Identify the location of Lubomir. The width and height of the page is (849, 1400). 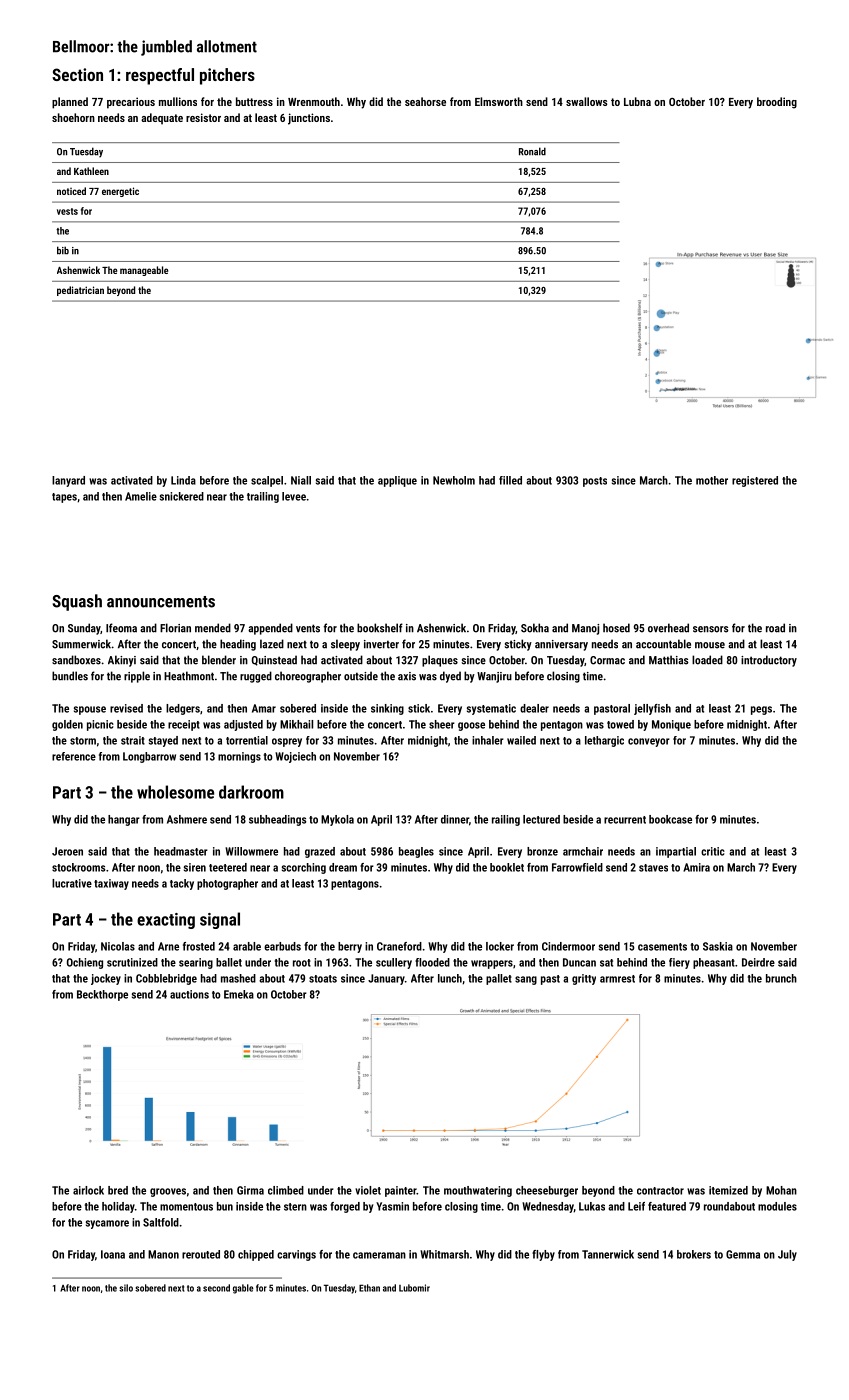
(414, 1288).
